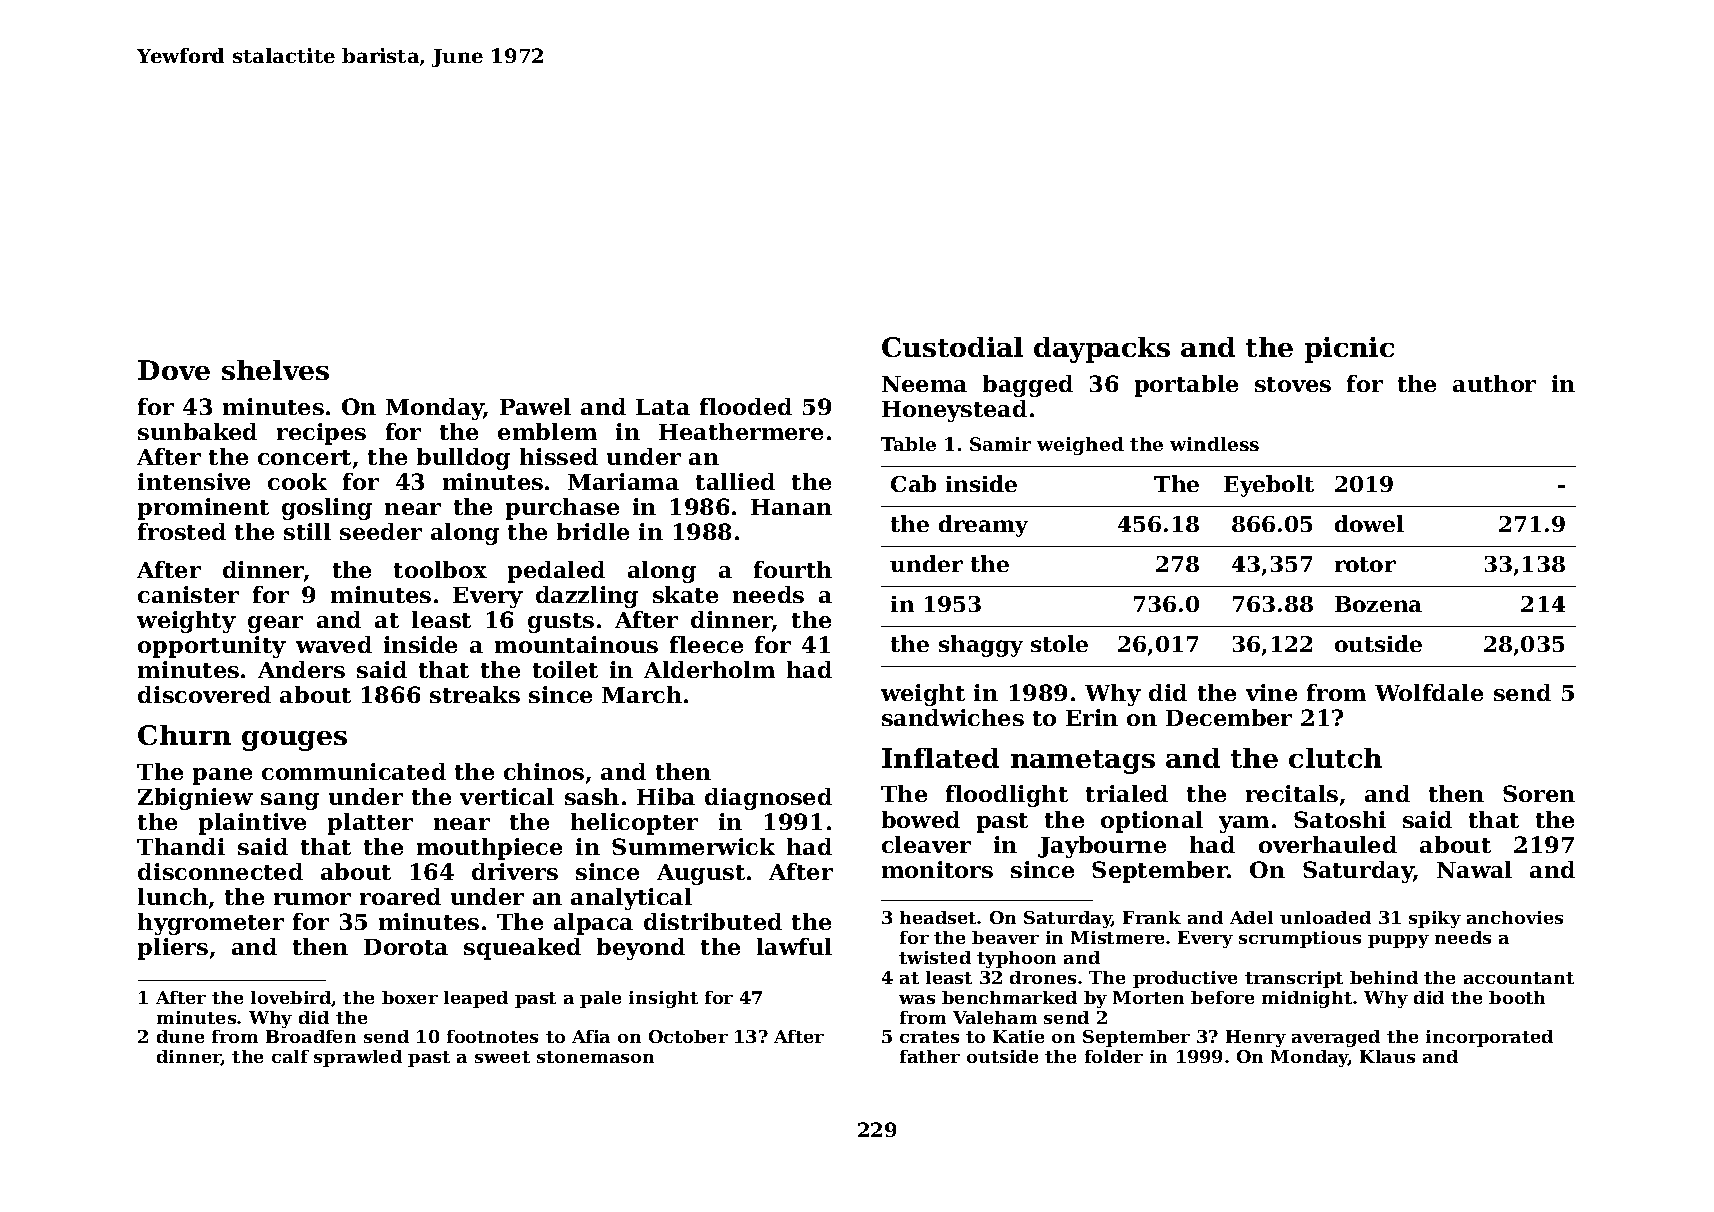  Describe the element at coordinates (1127, 793) in the screenshot. I see `trialed` at that location.
